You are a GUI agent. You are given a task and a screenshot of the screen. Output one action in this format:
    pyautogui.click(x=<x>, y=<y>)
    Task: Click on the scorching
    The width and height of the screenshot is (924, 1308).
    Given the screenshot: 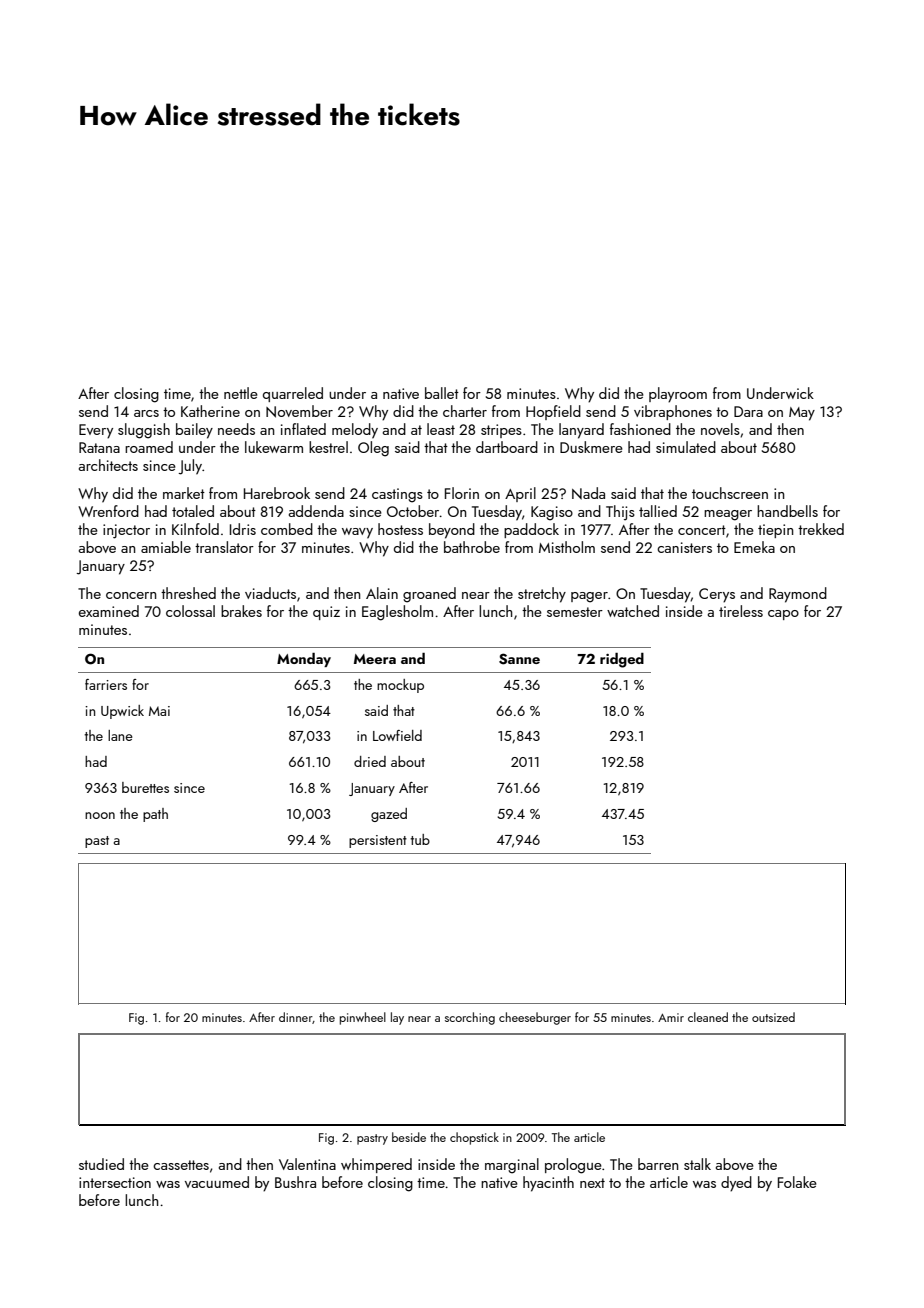 What is the action you would take?
    pyautogui.click(x=470, y=1018)
